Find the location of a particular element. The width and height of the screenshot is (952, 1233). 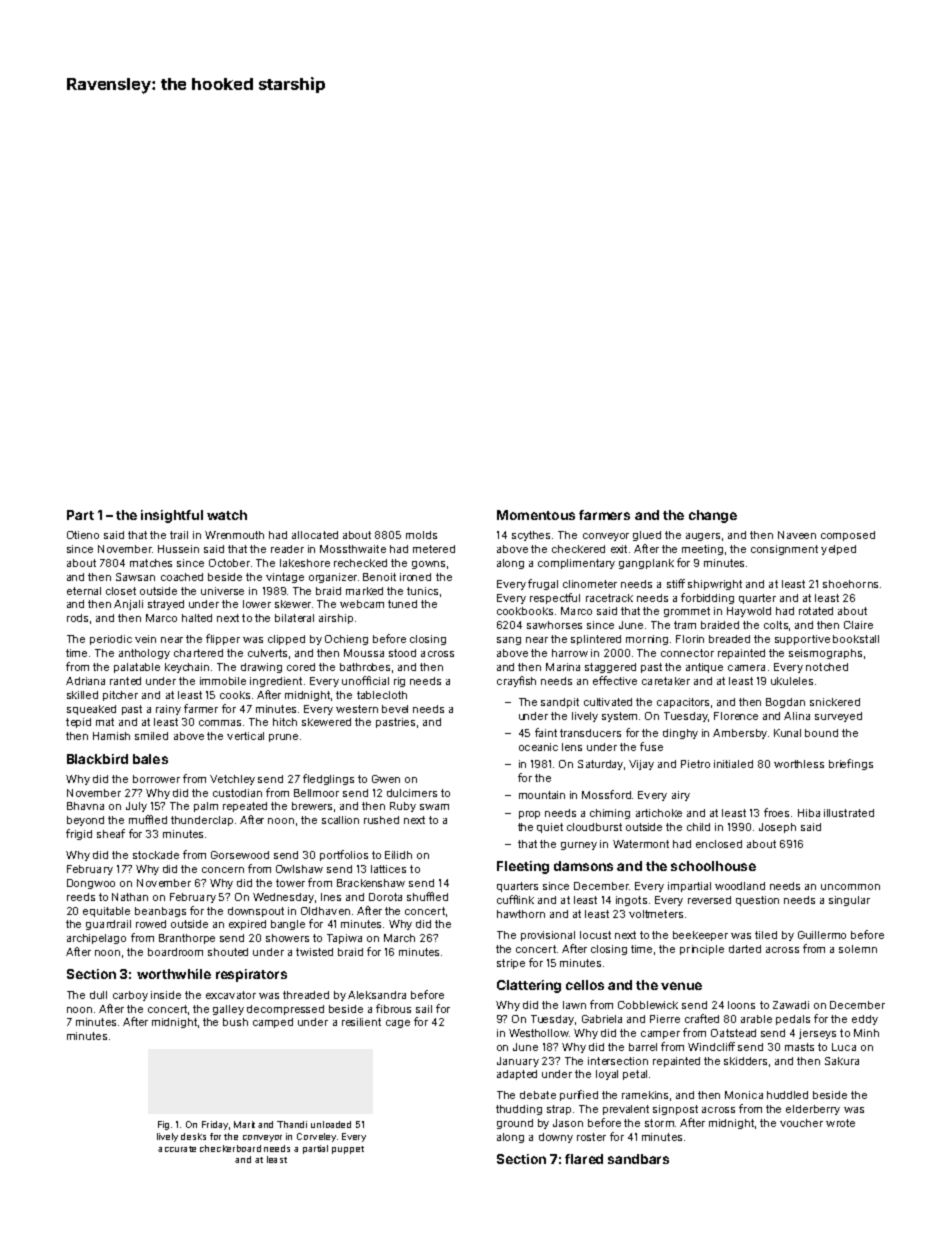

thudding is located at coordinates (519, 1110).
